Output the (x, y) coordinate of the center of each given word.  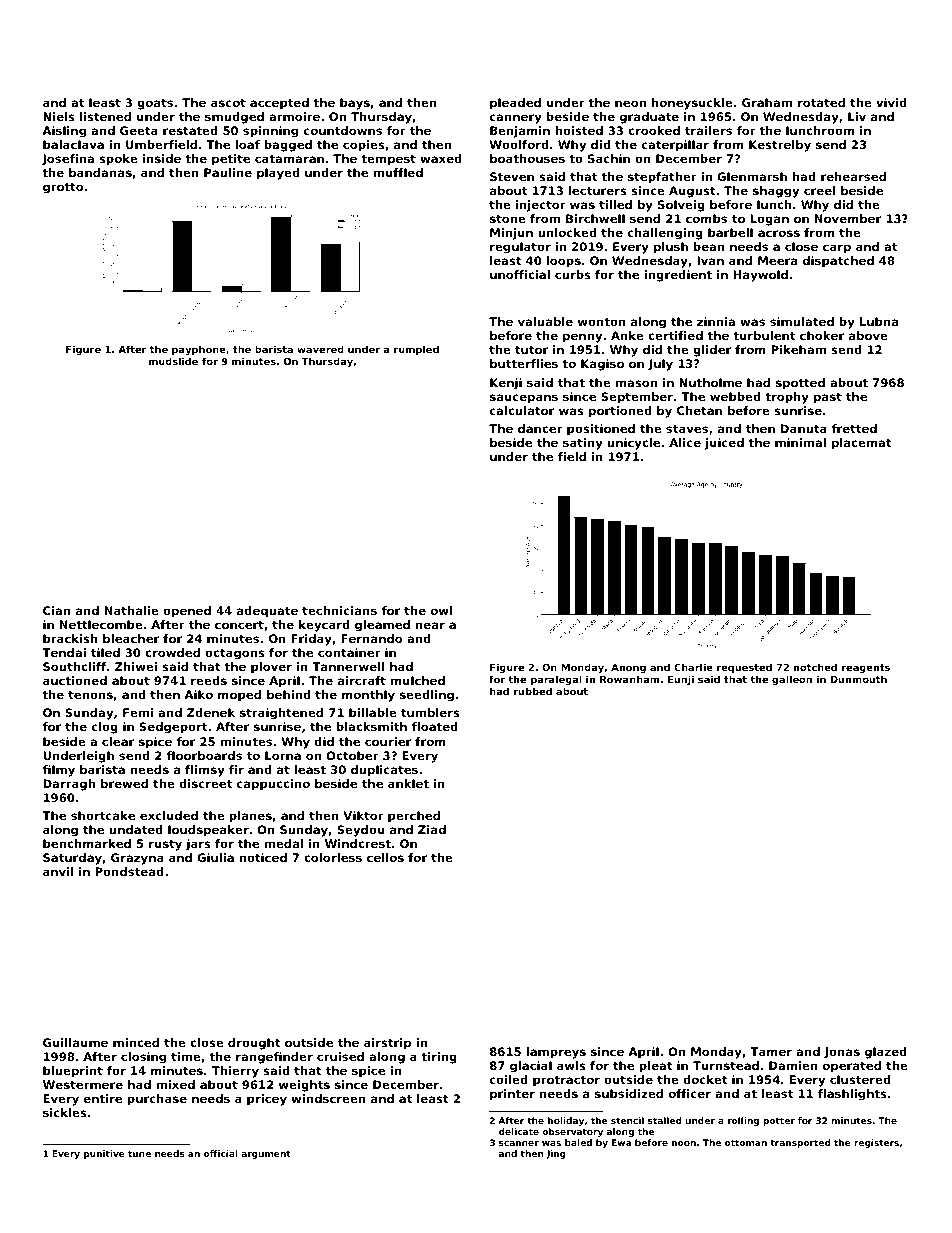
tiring (439, 1058)
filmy (58, 771)
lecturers (597, 190)
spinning (270, 132)
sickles (65, 1112)
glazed (886, 1053)
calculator (522, 410)
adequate (267, 612)
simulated (802, 321)
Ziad (432, 829)
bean (709, 246)
